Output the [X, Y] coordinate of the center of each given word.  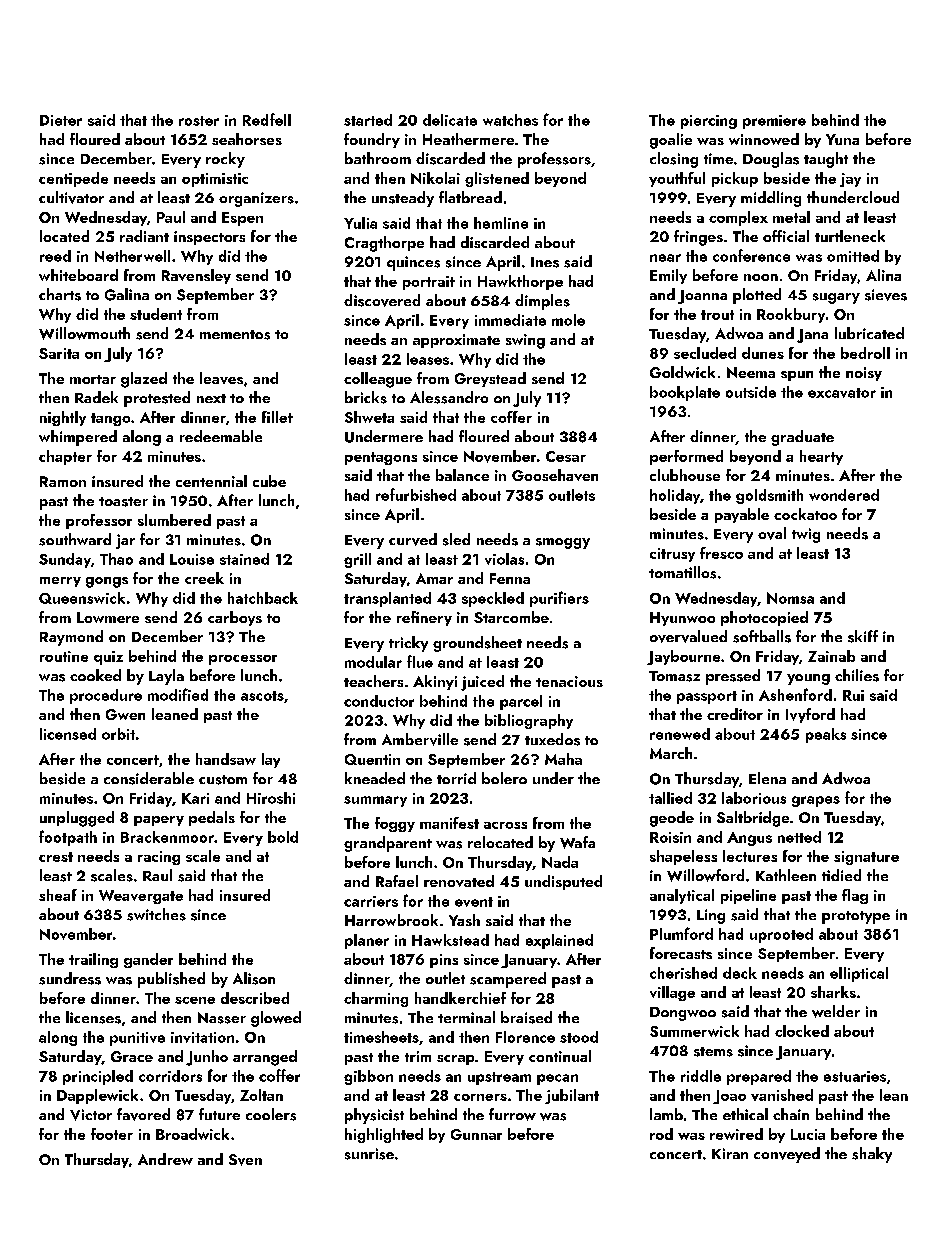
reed [55, 256]
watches [510, 120]
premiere [774, 122]
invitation [202, 1037]
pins [444, 961]
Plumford [681, 933]
